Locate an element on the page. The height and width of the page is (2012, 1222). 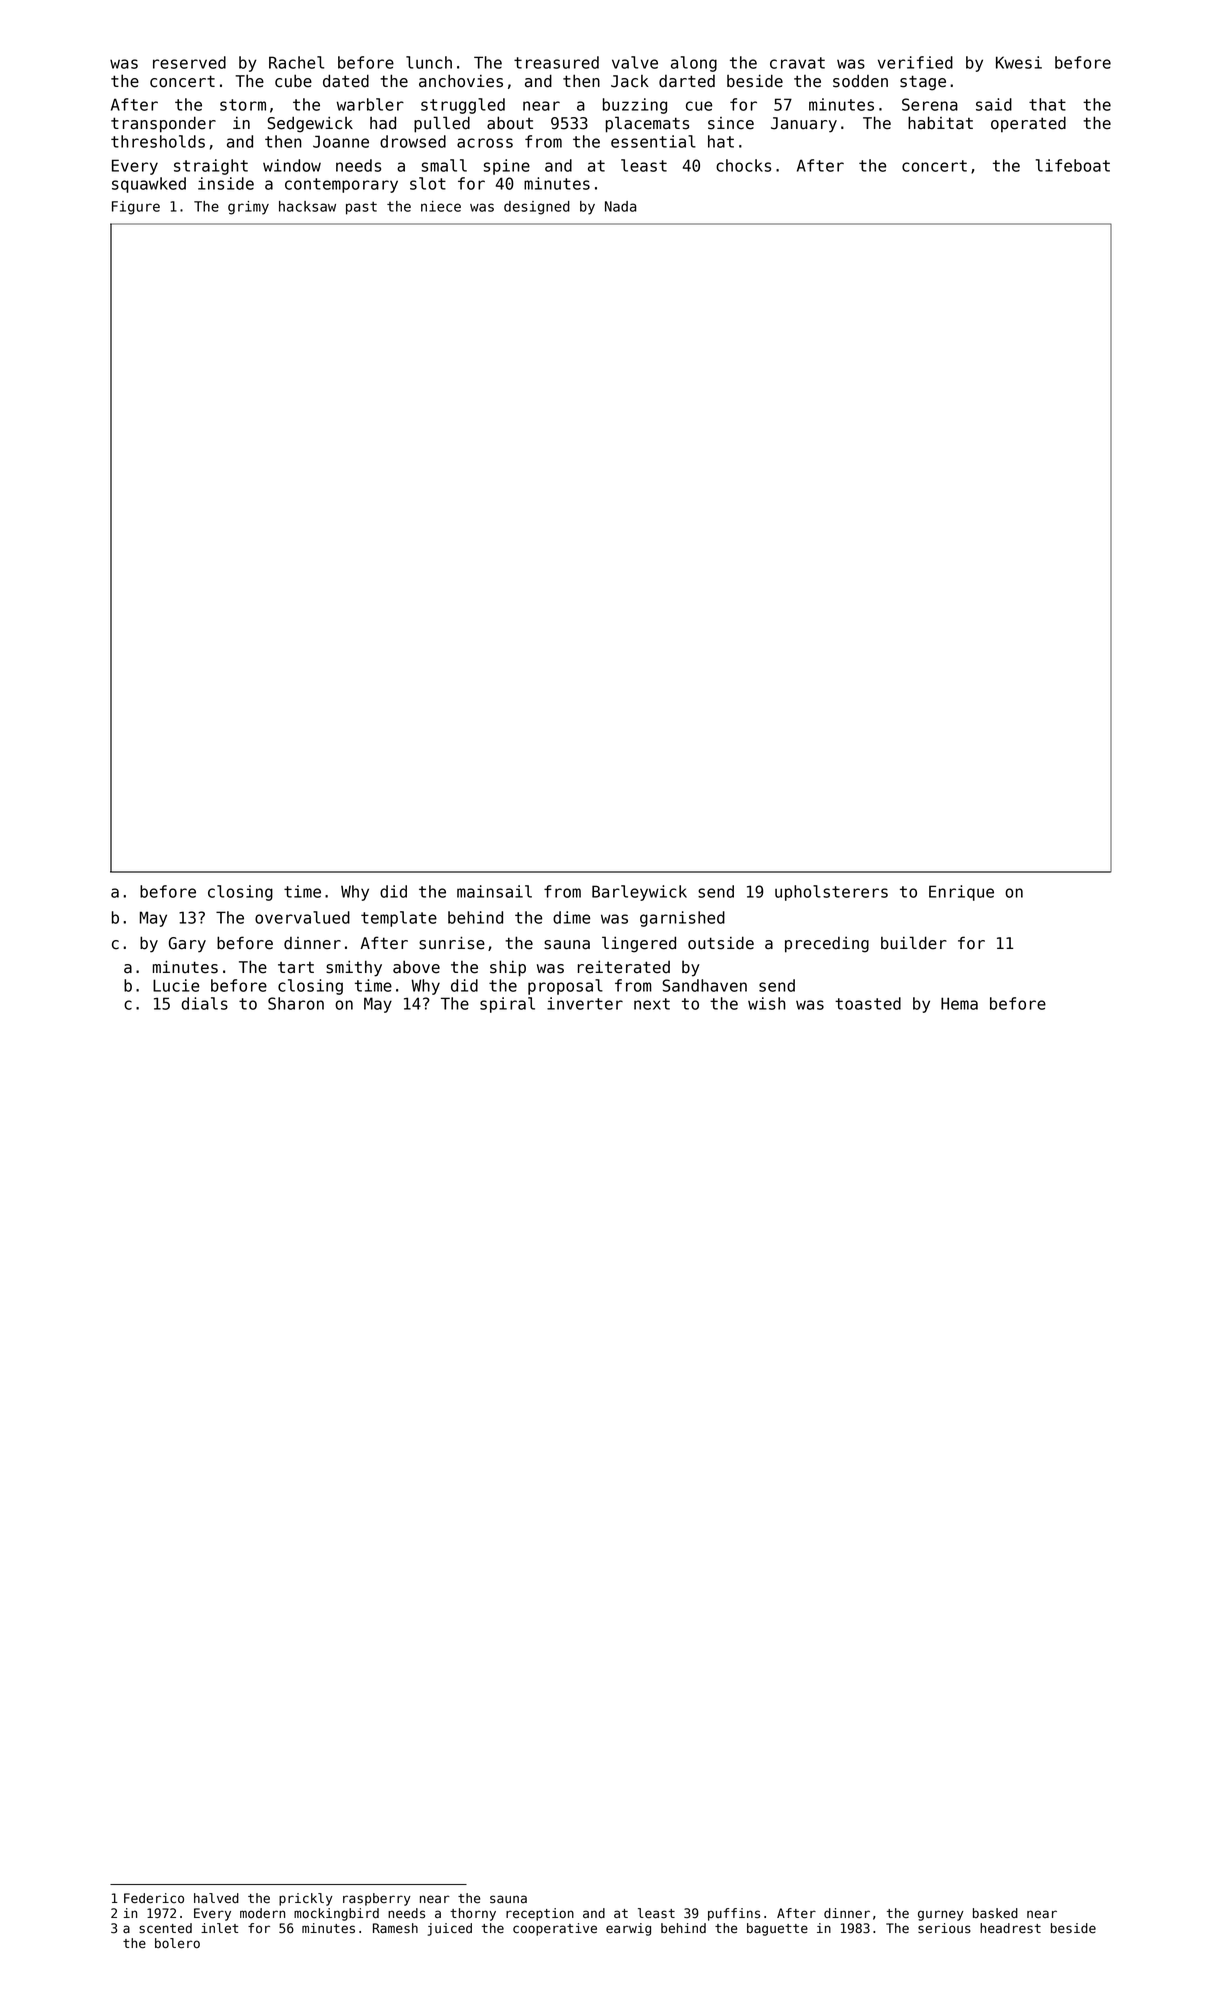
bolero is located at coordinates (177, 1943).
